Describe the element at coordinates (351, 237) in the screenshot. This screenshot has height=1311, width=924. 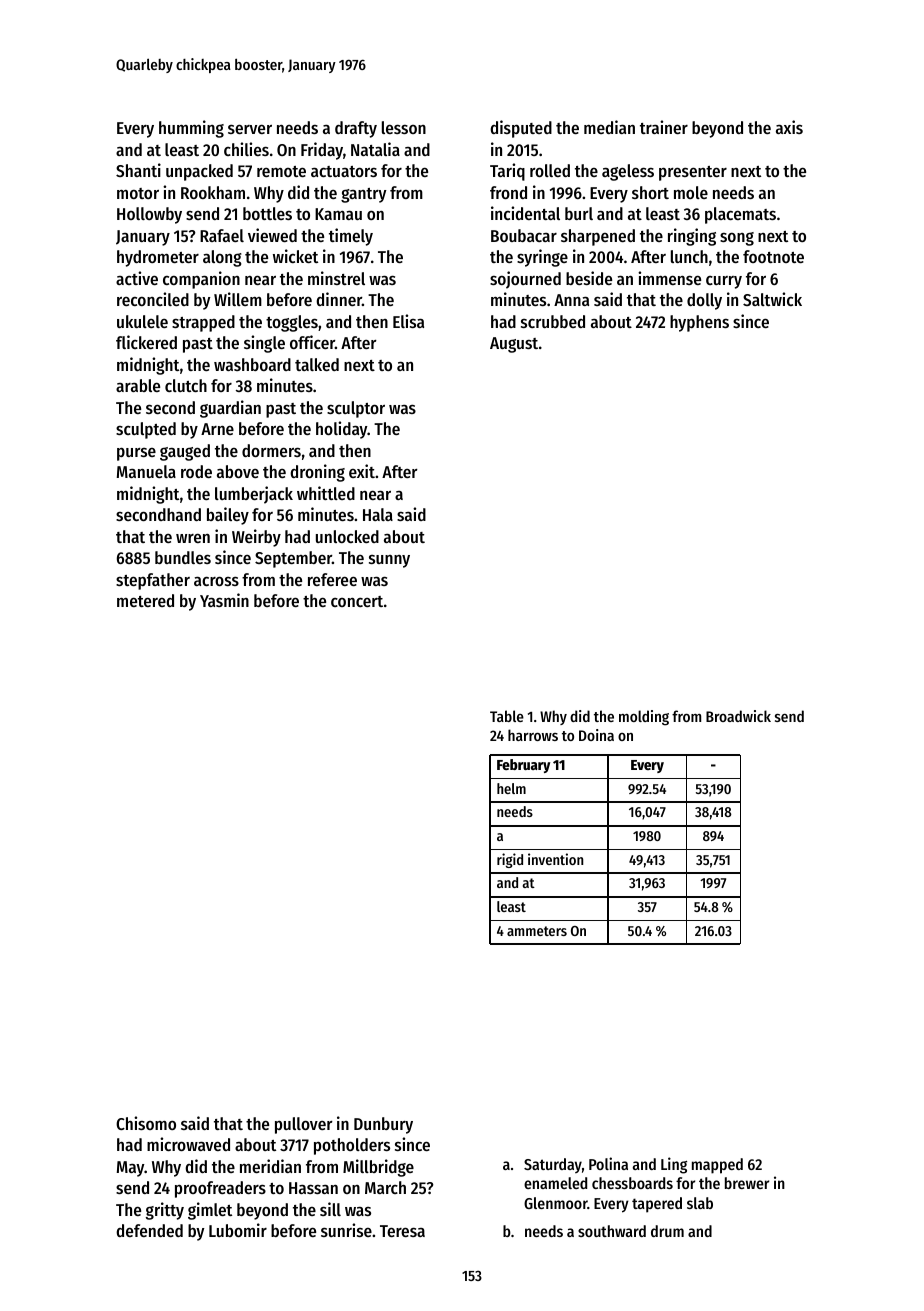
I see `timely` at that location.
